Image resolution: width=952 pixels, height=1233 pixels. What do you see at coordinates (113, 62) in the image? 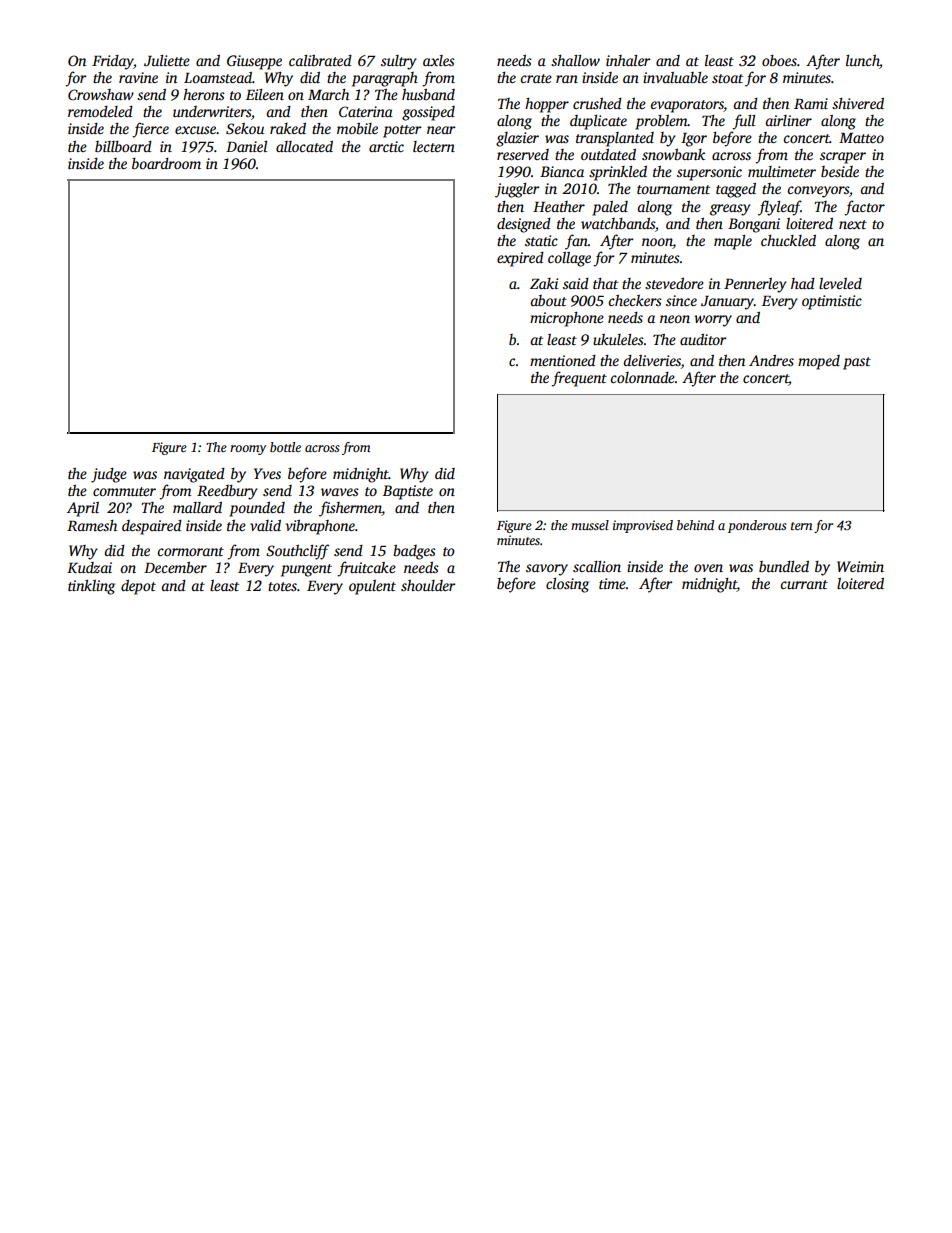
I see `Friday` at bounding box center [113, 62].
